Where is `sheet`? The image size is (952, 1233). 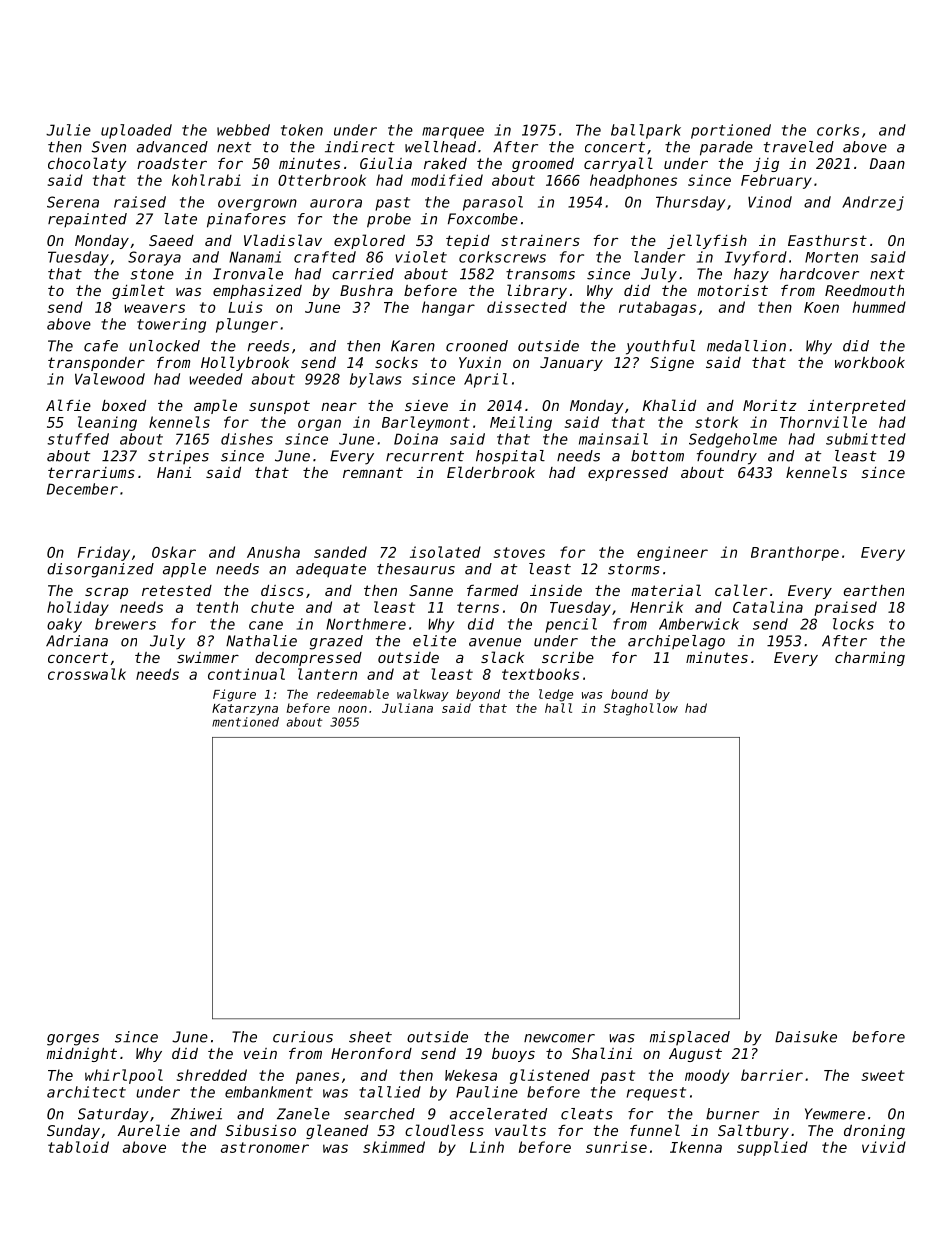 sheet is located at coordinates (370, 1037).
